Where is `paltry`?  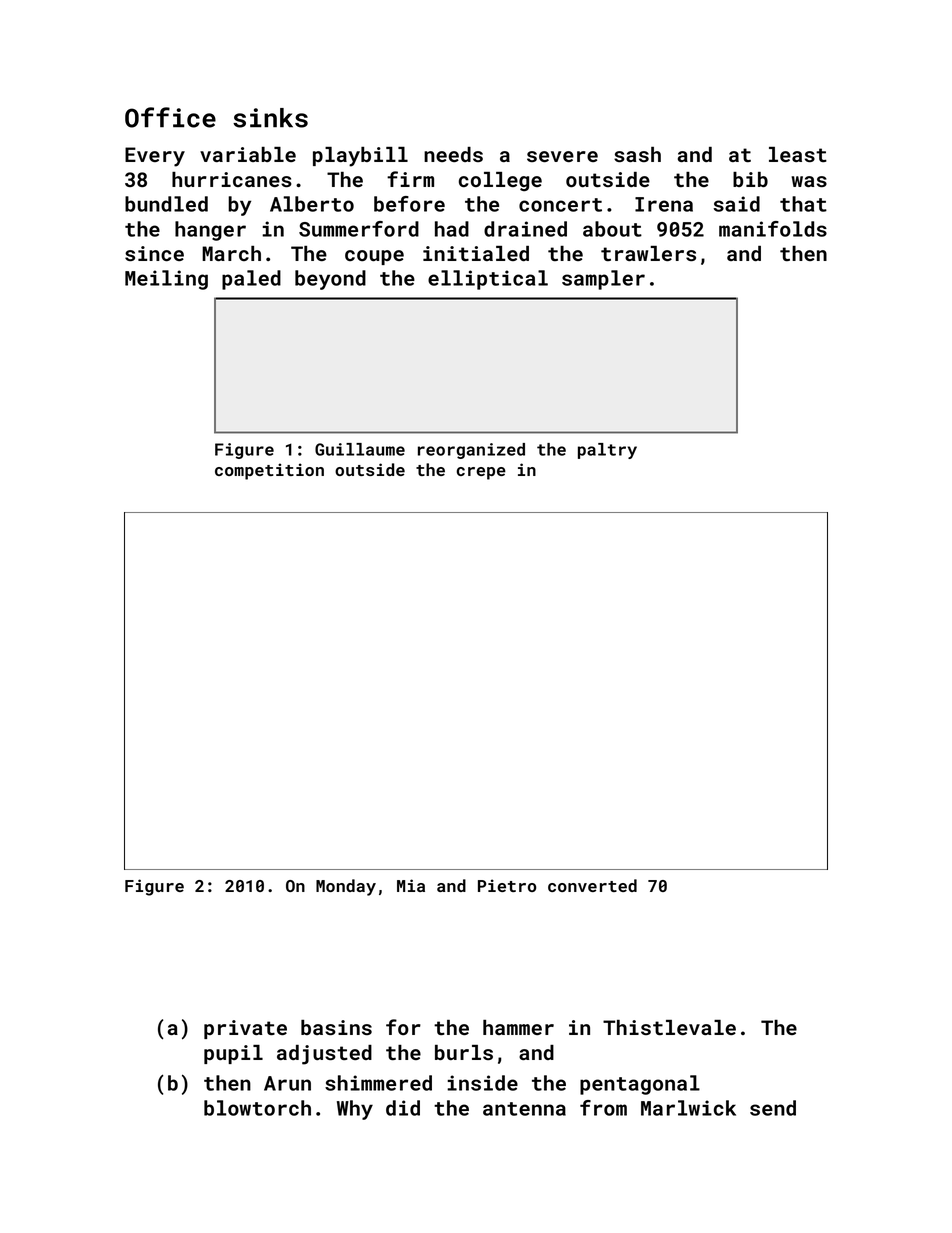 paltry is located at coordinates (607, 451).
